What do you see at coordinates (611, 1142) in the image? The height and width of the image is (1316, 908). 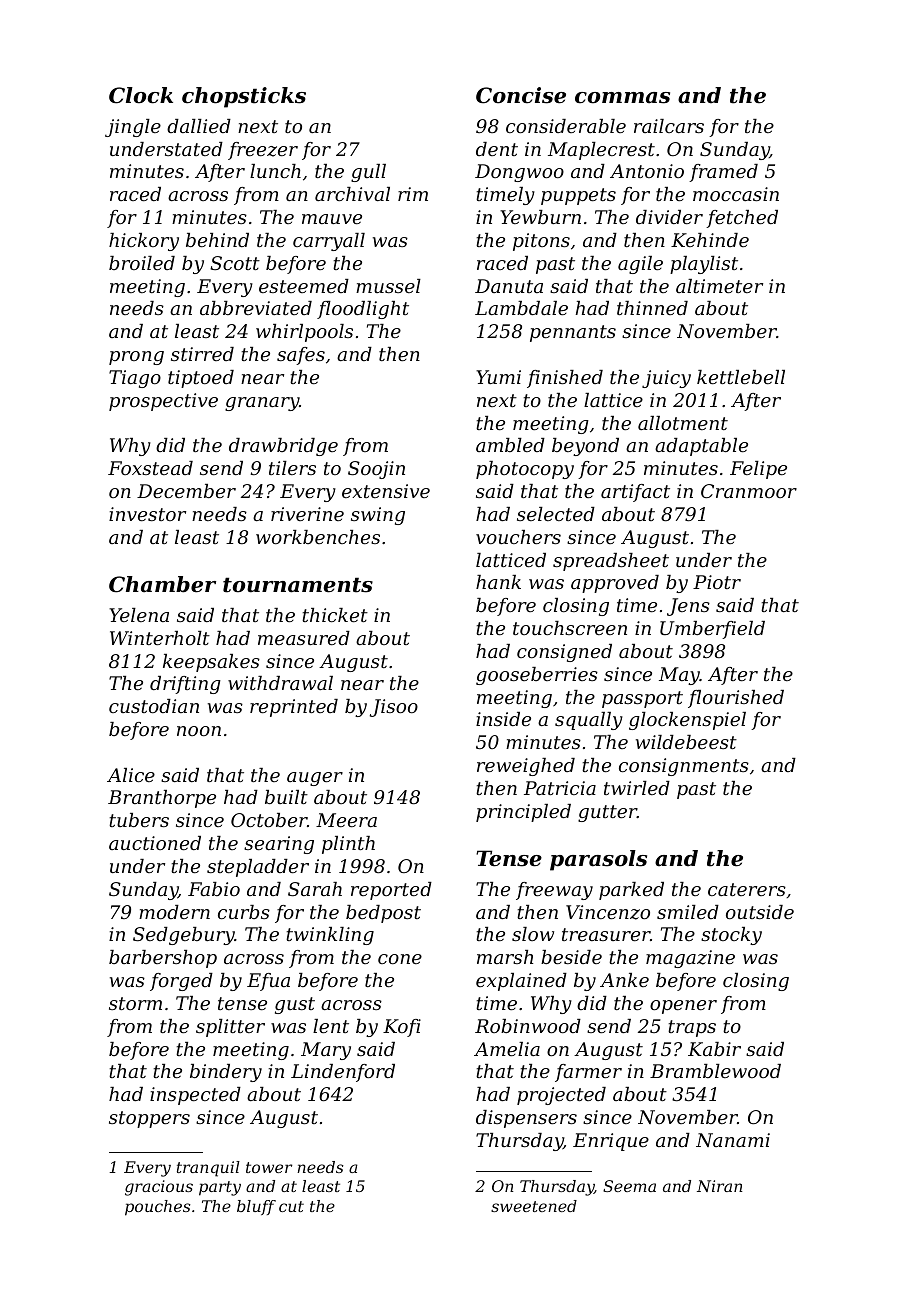 I see `Enrique` at bounding box center [611, 1142].
